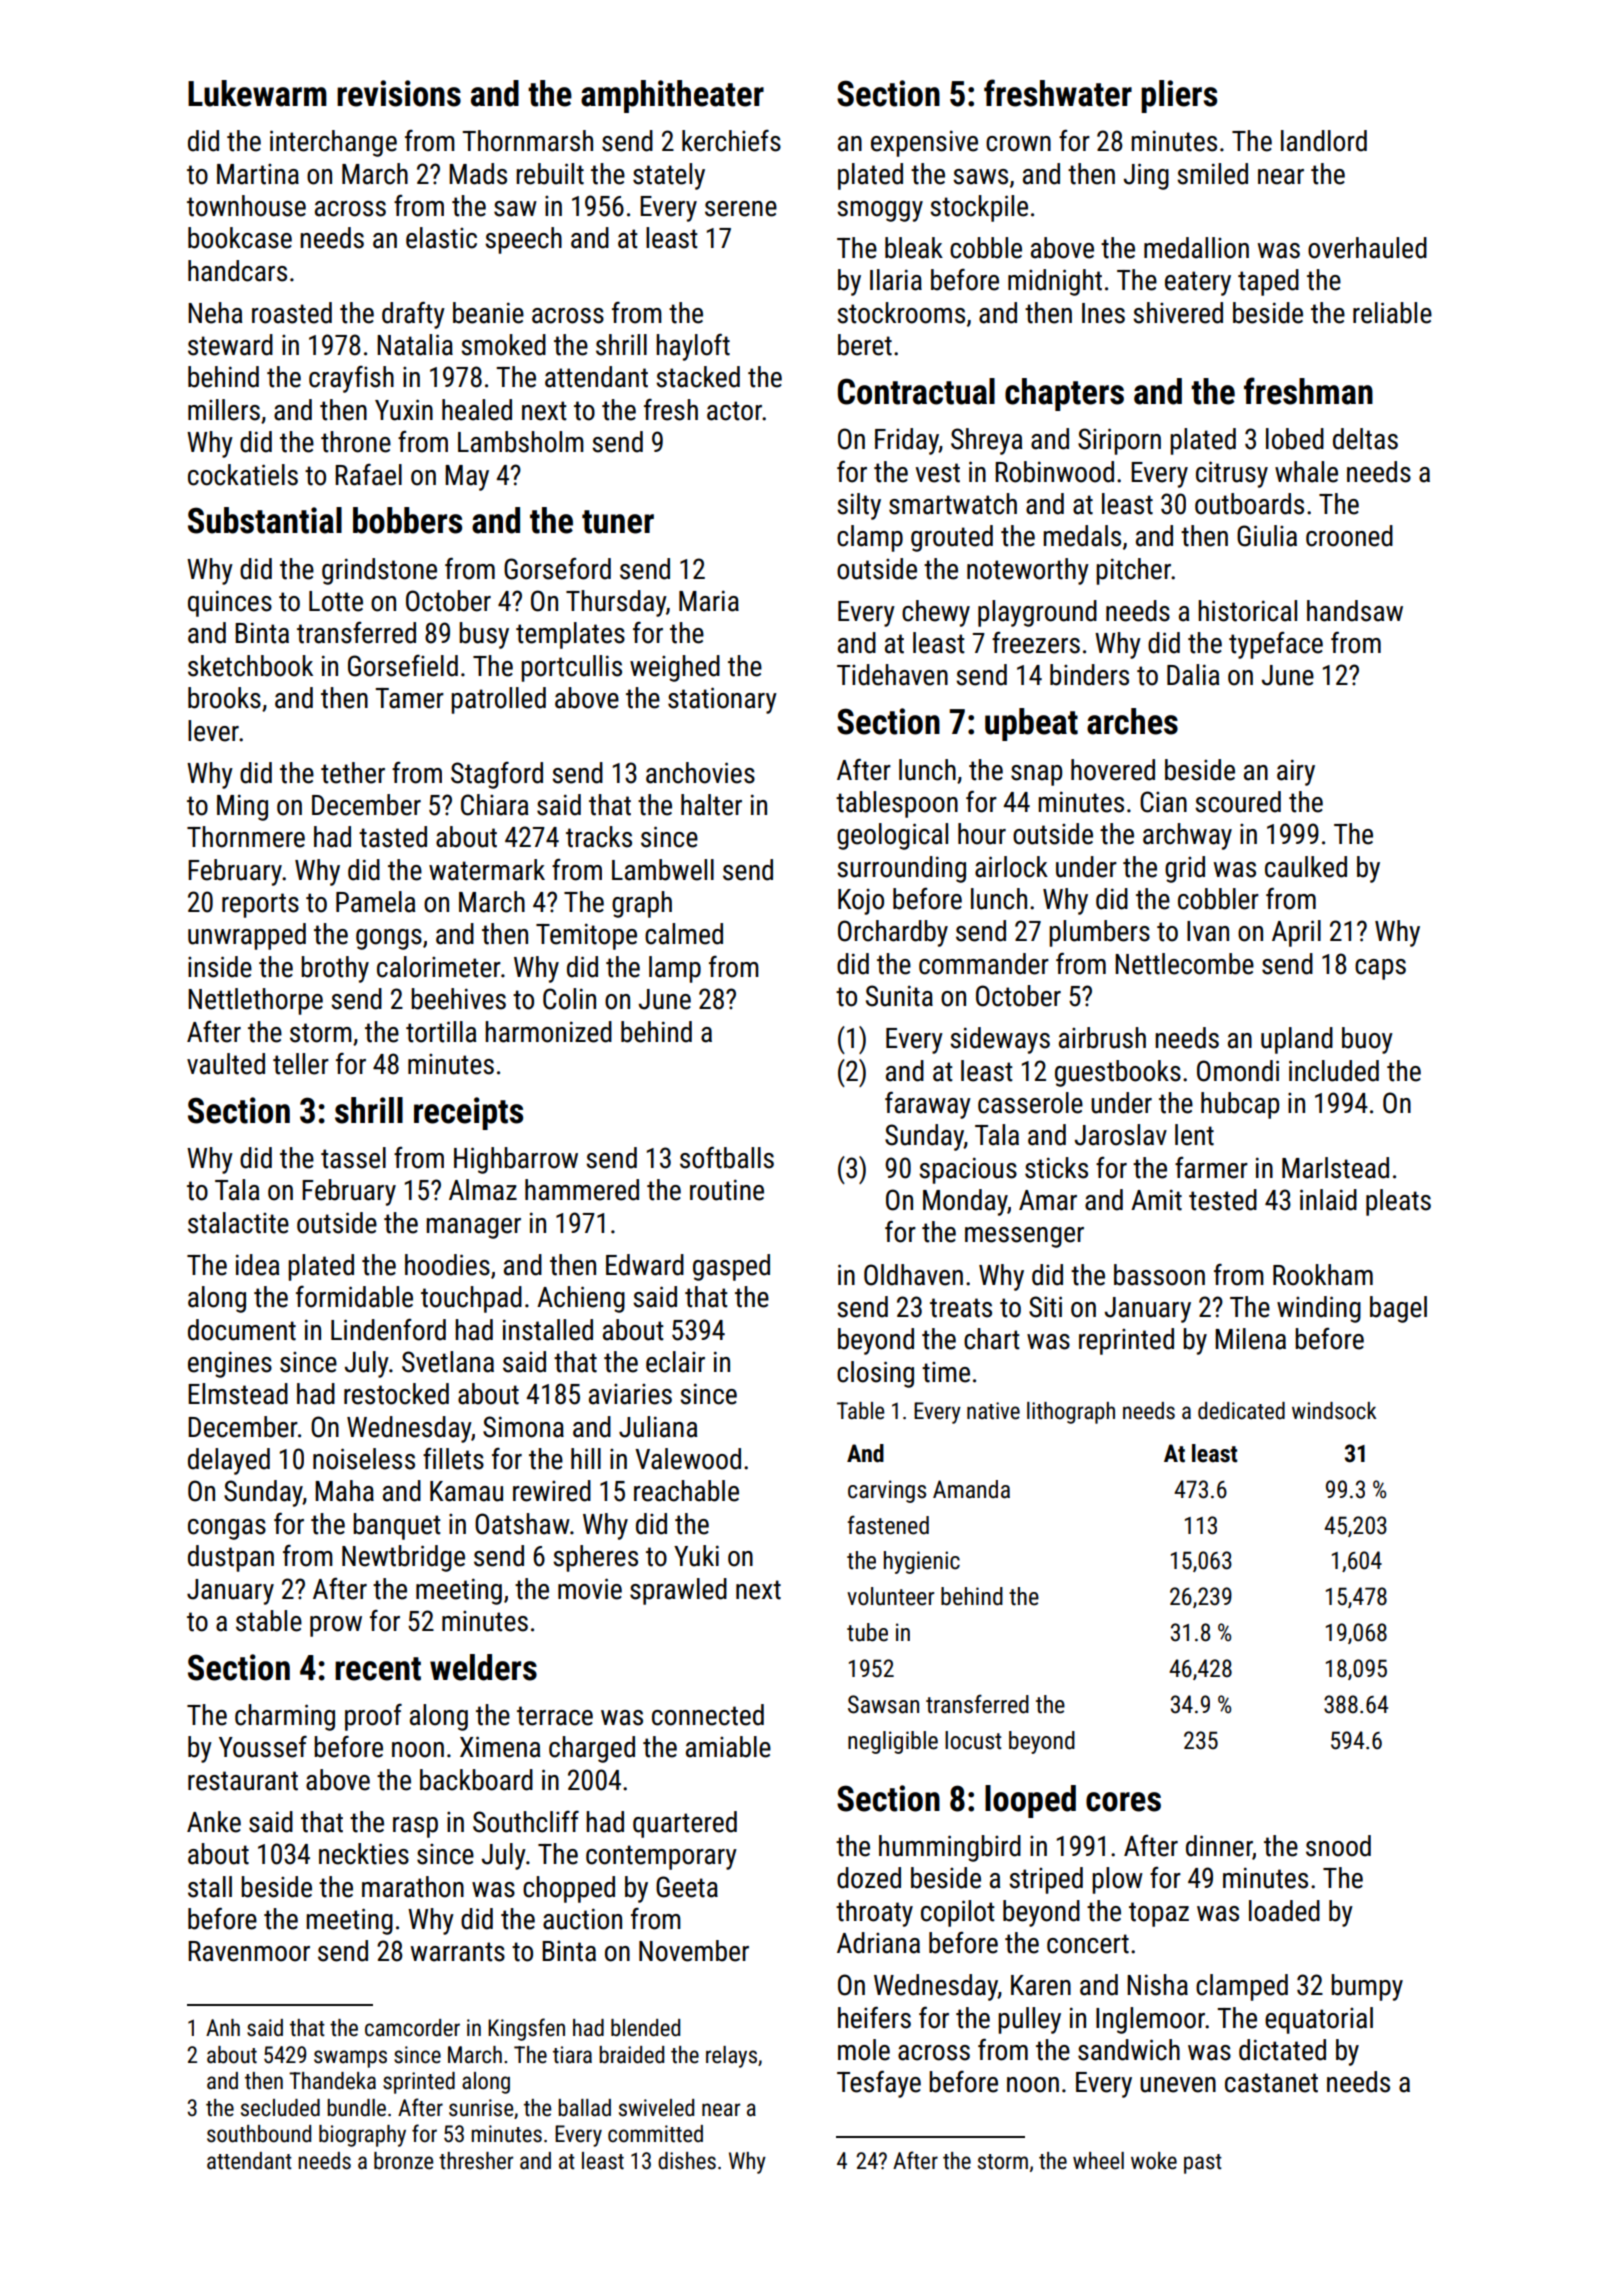 This document has width=1620, height=2292. Describe the element at coordinates (672, 96) in the document. I see `amphitheater` at that location.
